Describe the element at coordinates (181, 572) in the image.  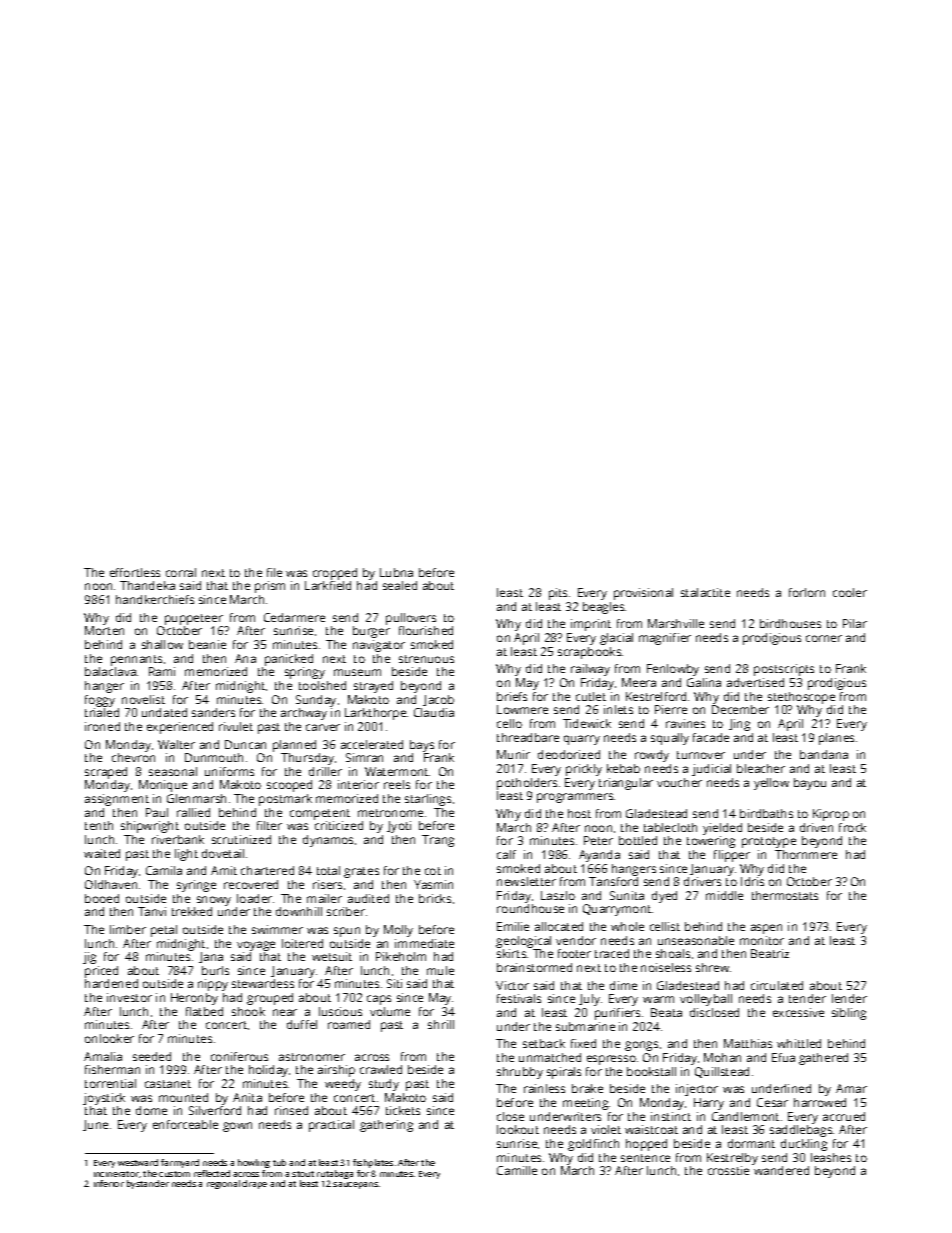
I see `corral` at that location.
